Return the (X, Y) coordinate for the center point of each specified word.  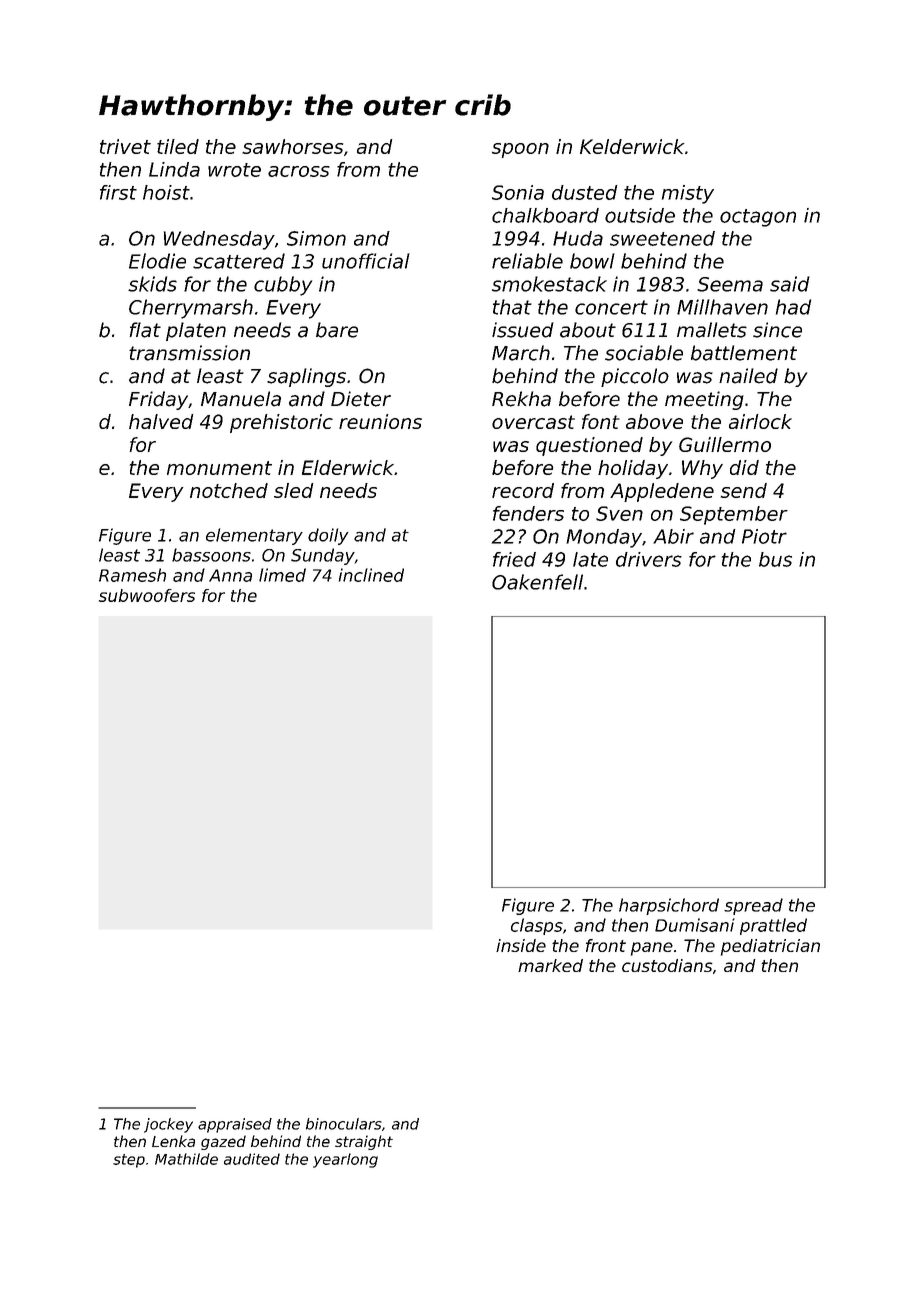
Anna (230, 575)
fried (514, 559)
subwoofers (147, 595)
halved (161, 421)
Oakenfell (537, 582)
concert (611, 307)
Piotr (764, 536)
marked (550, 965)
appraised (235, 1125)
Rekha (521, 399)
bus (775, 559)
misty (688, 194)
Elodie (157, 261)
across (299, 171)
